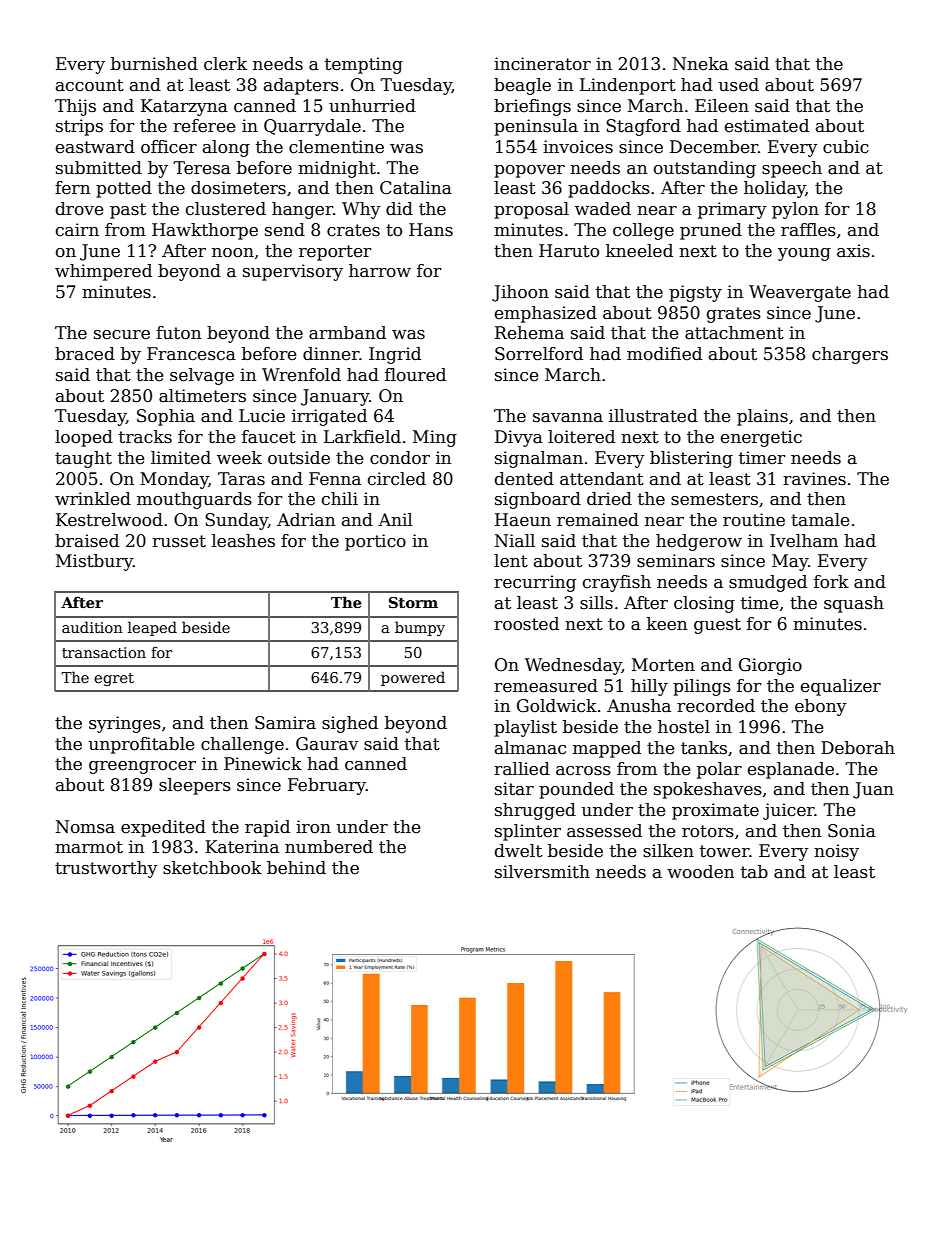 This document has width=952, height=1233. I want to click on Nneka, so click(701, 64).
